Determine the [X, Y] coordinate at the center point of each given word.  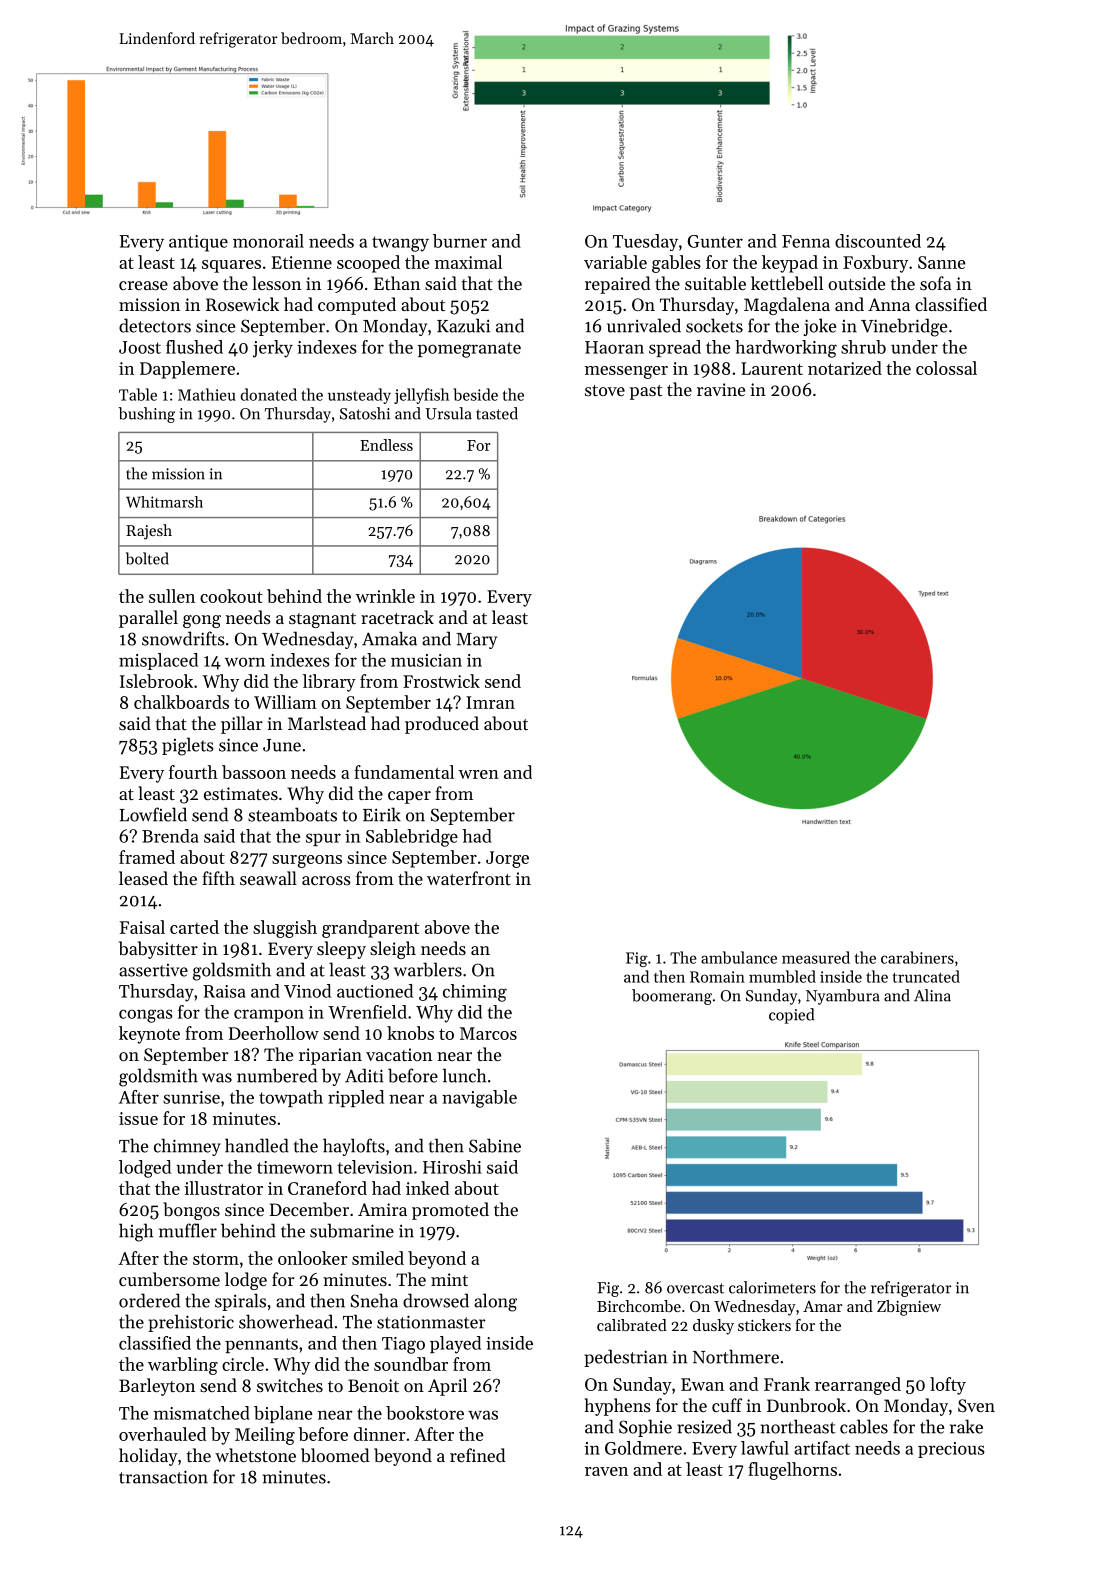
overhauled [163, 1434]
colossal [946, 368]
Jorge [507, 859]
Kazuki [463, 325]
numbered [277, 1075]
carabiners [917, 957]
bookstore [425, 1413]
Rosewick [242, 304]
